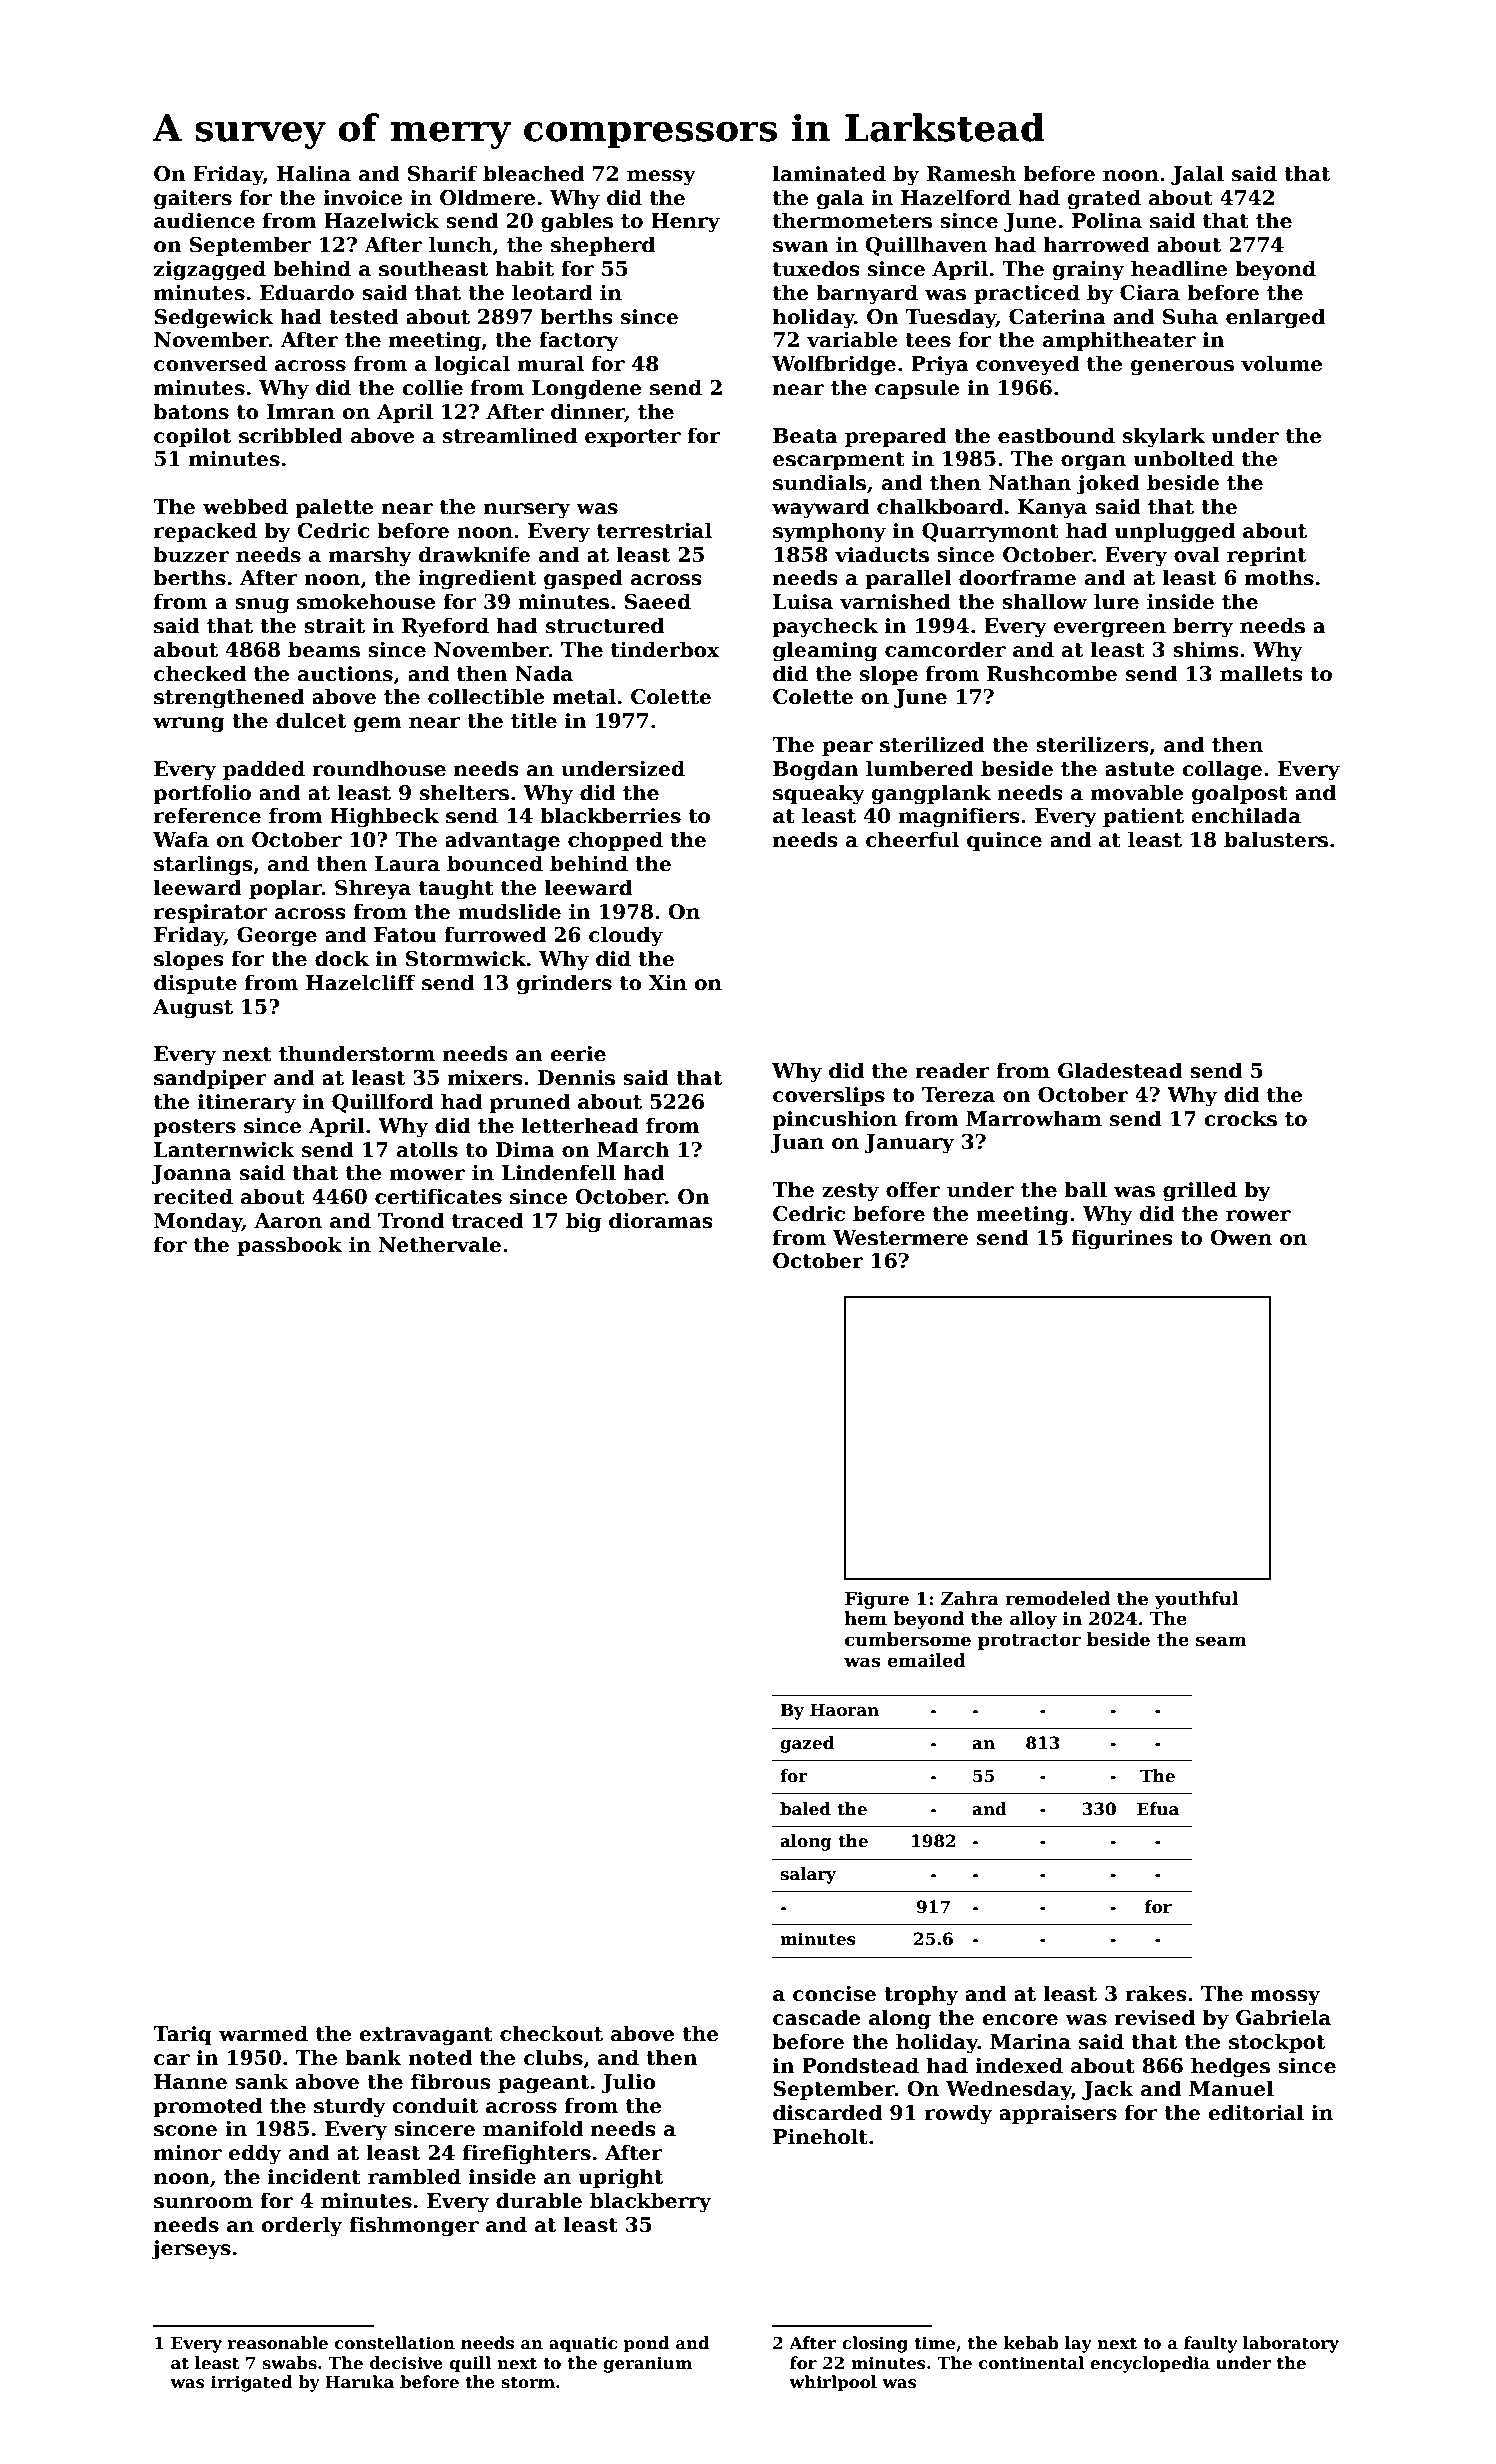 Image resolution: width=1496 pixels, height=2464 pixels. What do you see at coordinates (198, 1222) in the screenshot?
I see `Monday` at bounding box center [198, 1222].
